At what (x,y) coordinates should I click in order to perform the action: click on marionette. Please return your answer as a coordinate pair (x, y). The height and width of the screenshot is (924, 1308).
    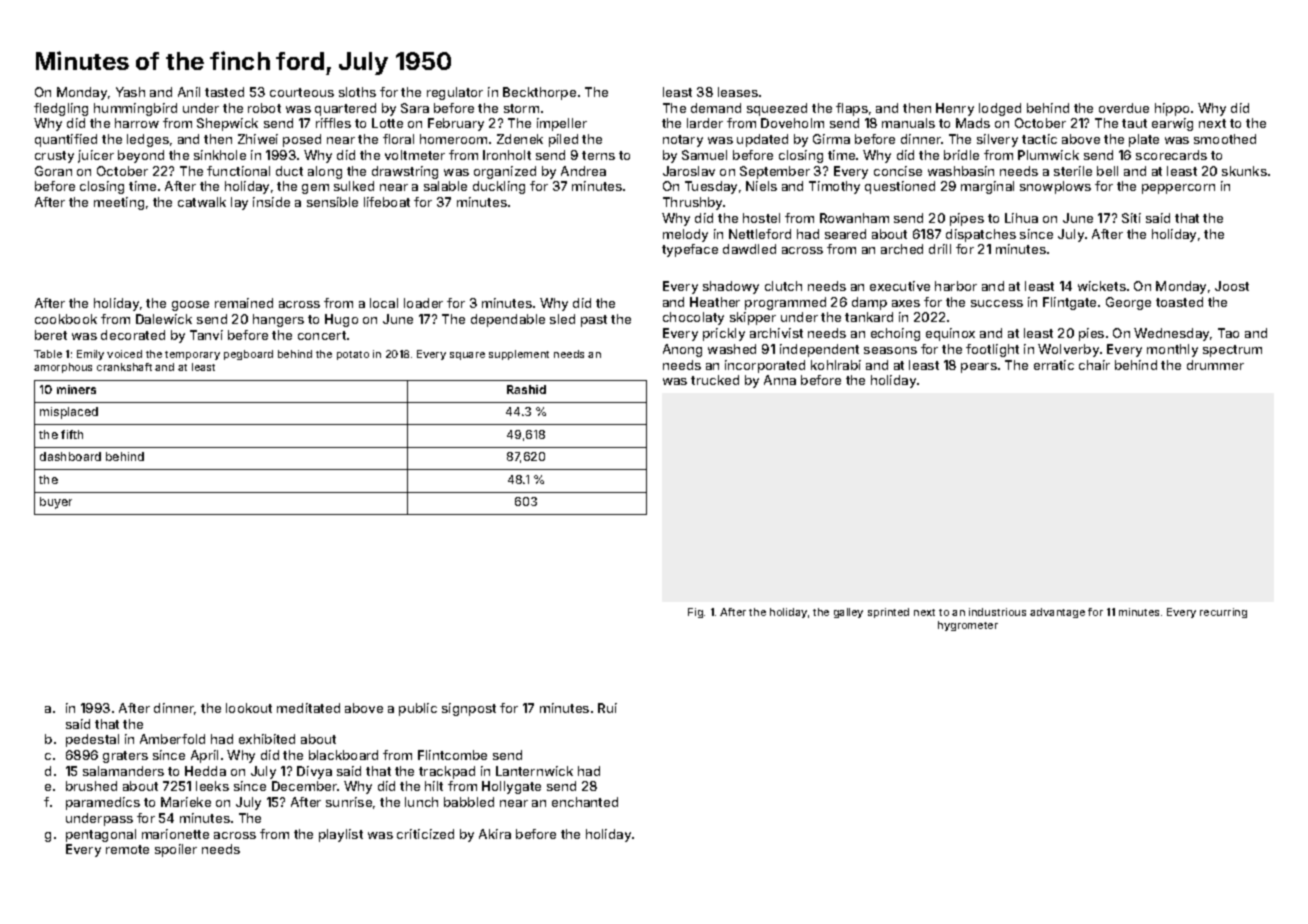
    Looking at the image, I should click on (175, 834).
